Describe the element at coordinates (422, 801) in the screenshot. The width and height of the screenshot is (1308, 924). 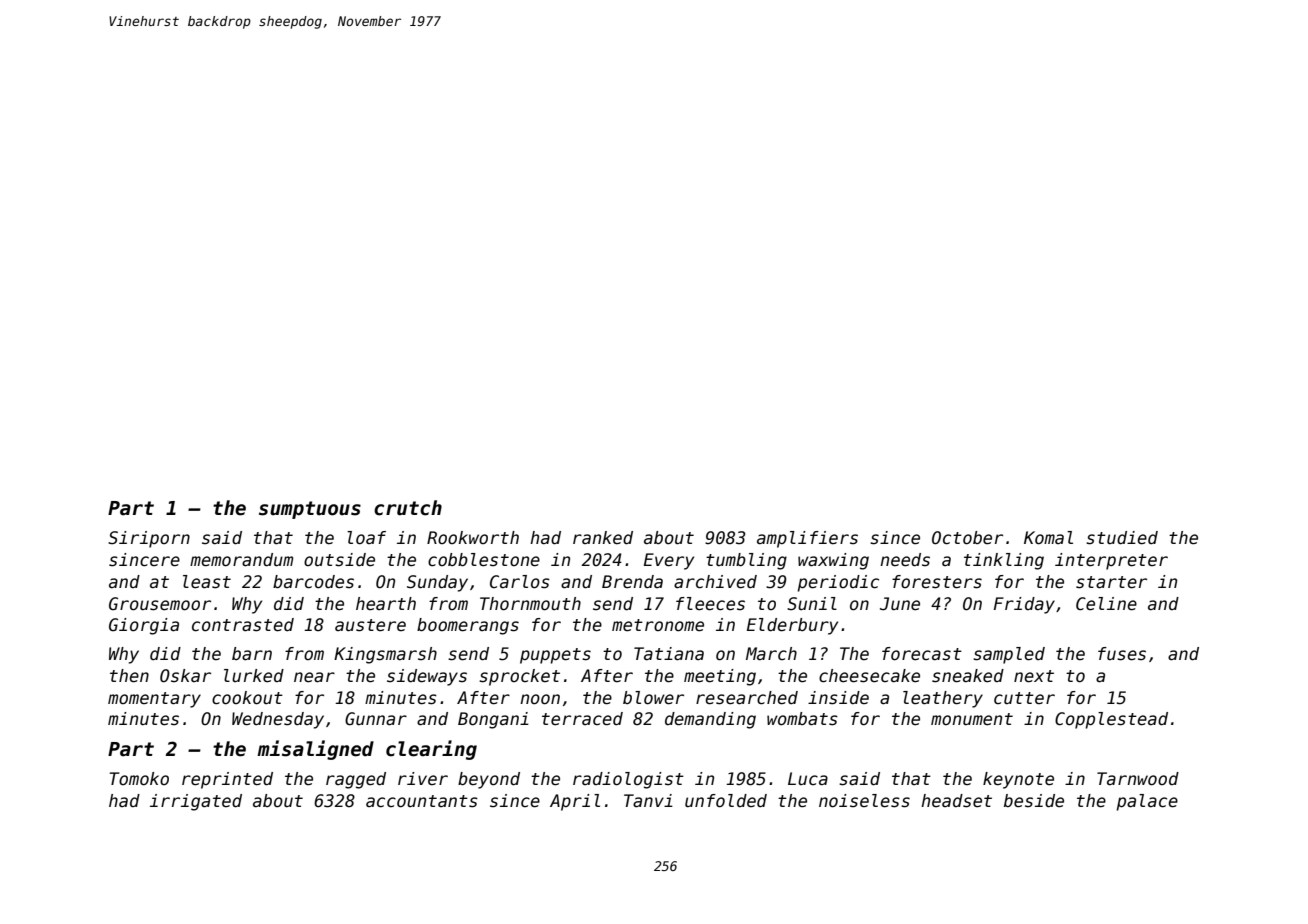
I see `accountants` at that location.
